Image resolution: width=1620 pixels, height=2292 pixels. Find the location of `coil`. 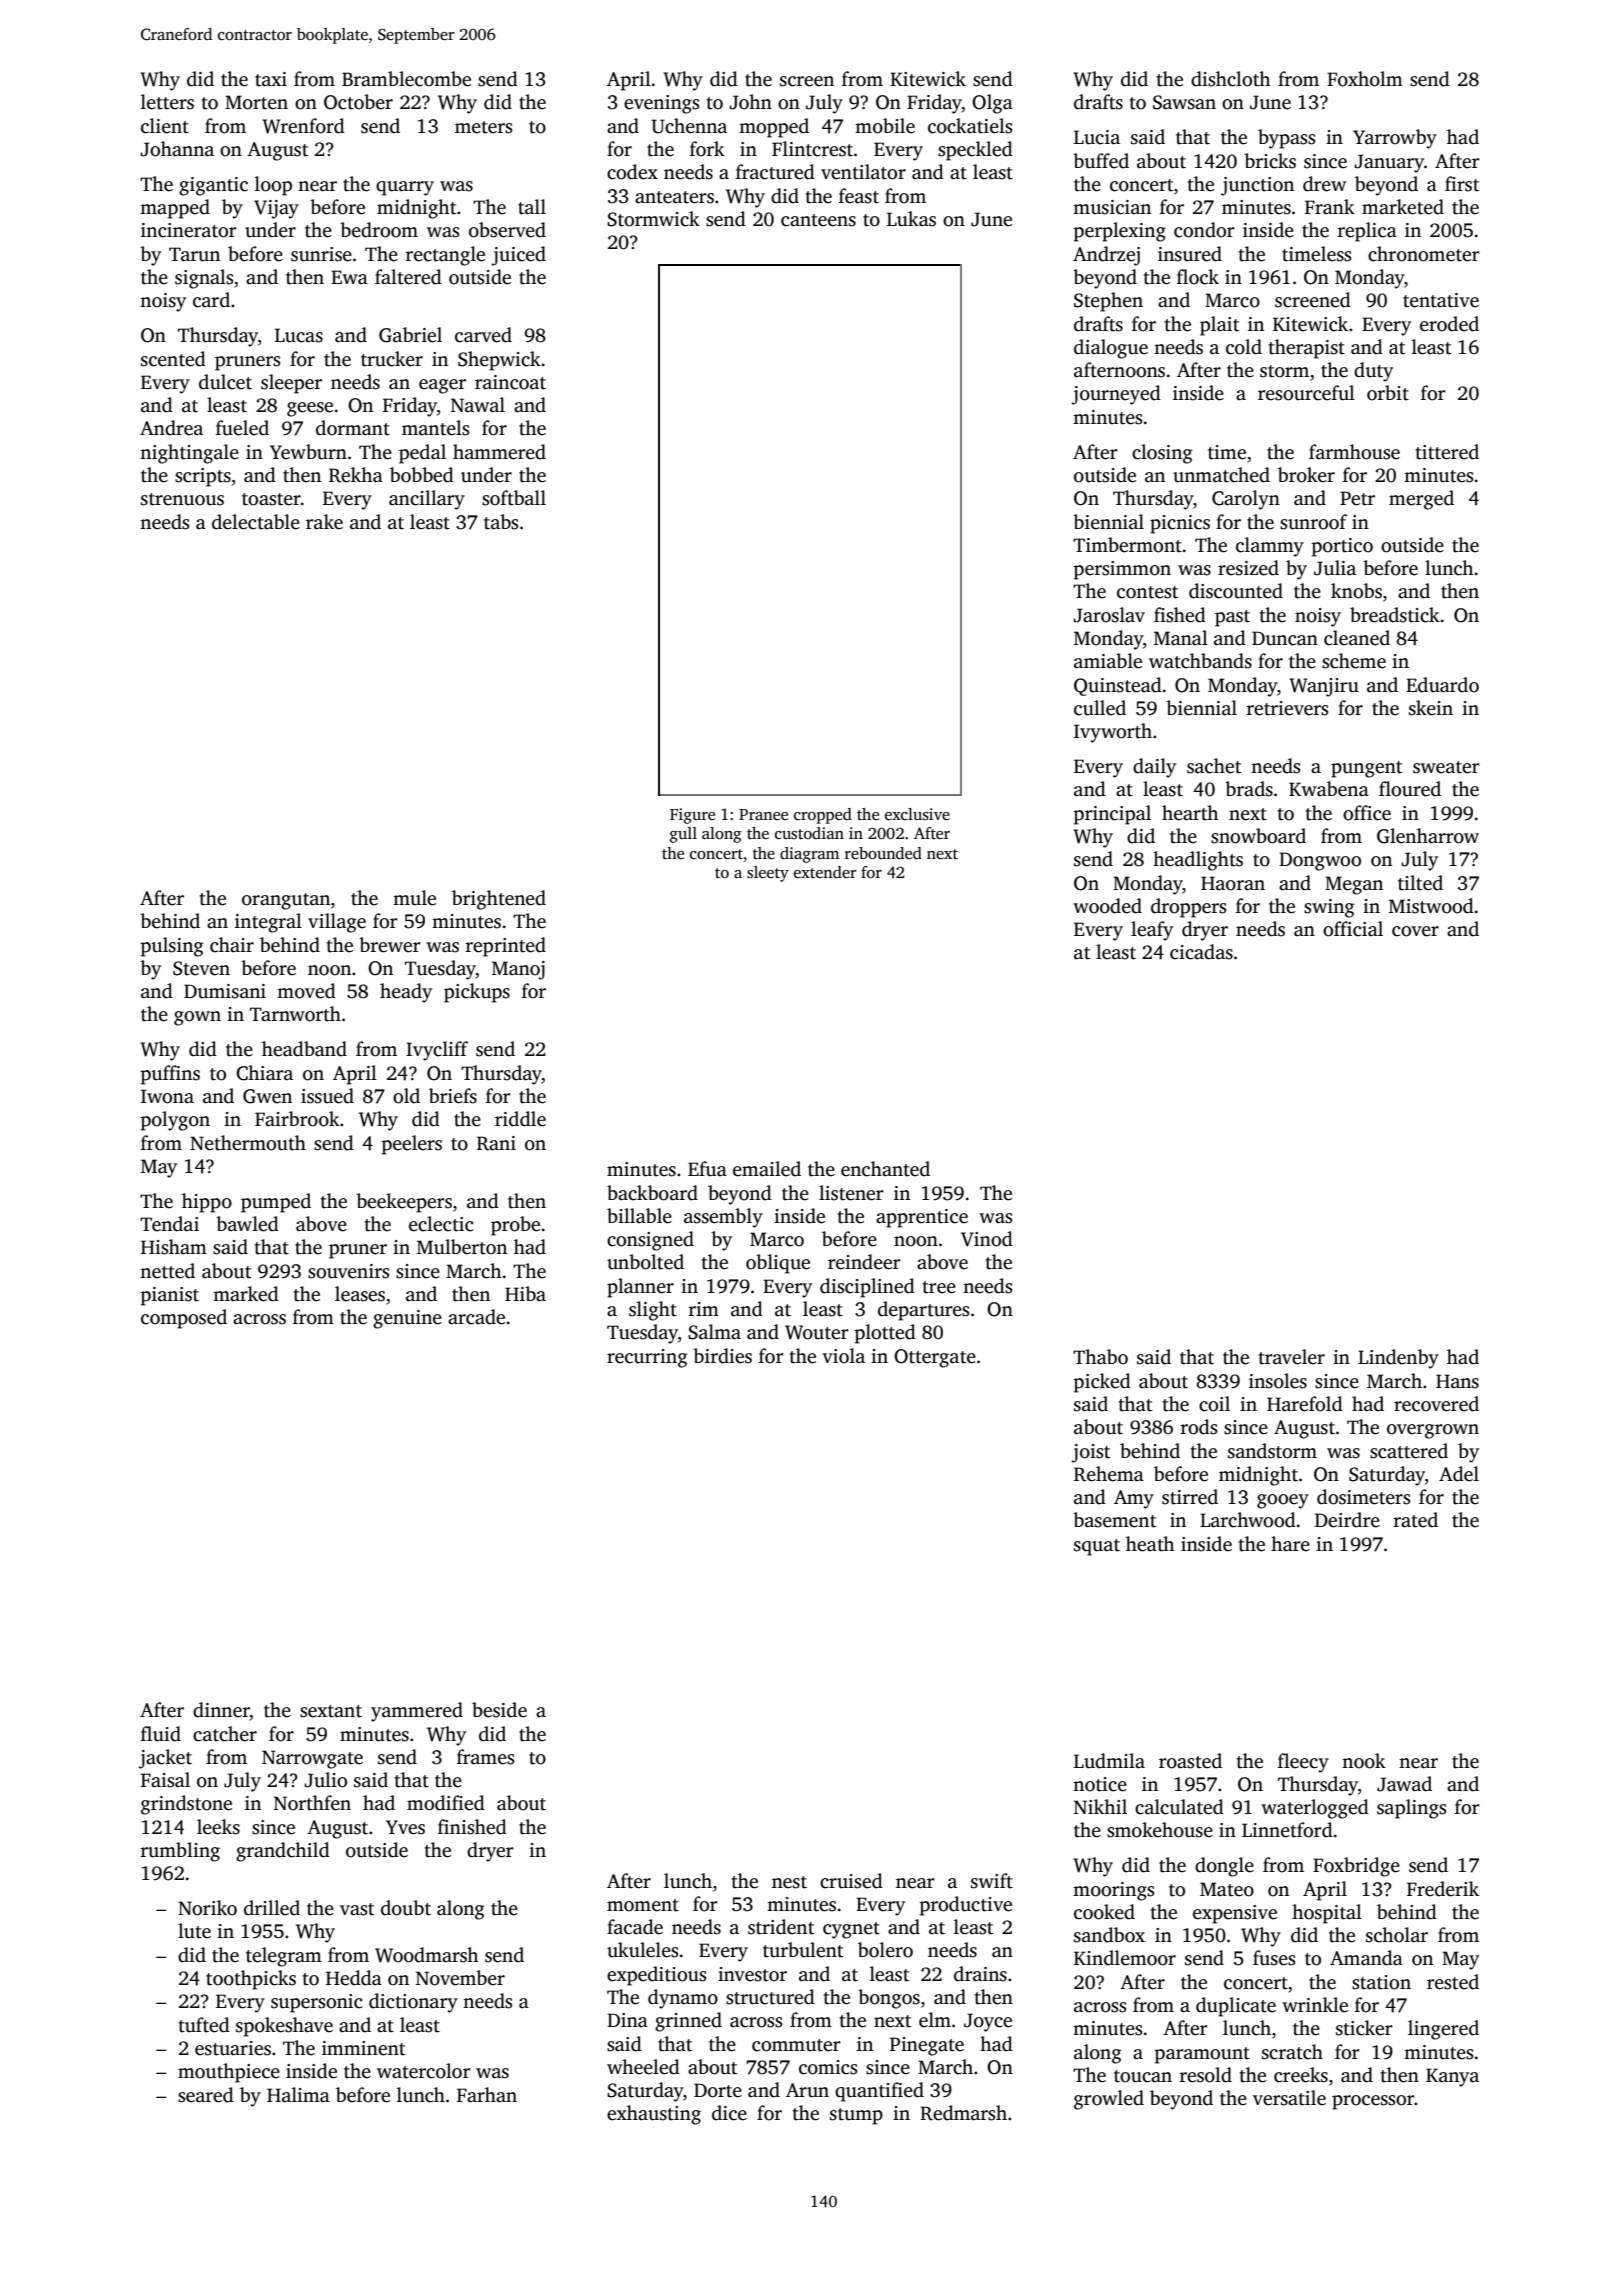

coil is located at coordinates (1214, 1404).
